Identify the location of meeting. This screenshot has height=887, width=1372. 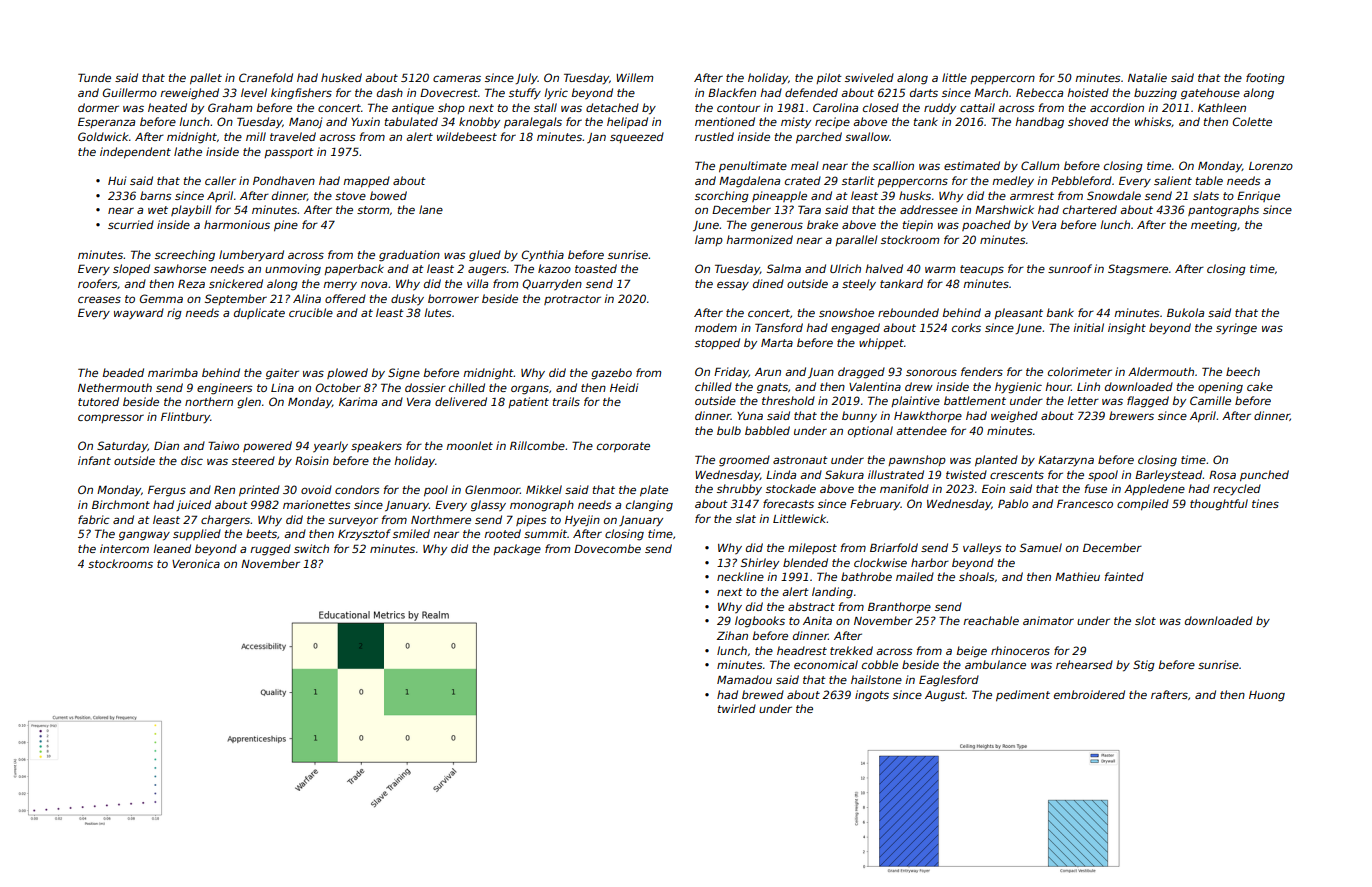
(1214, 226).
